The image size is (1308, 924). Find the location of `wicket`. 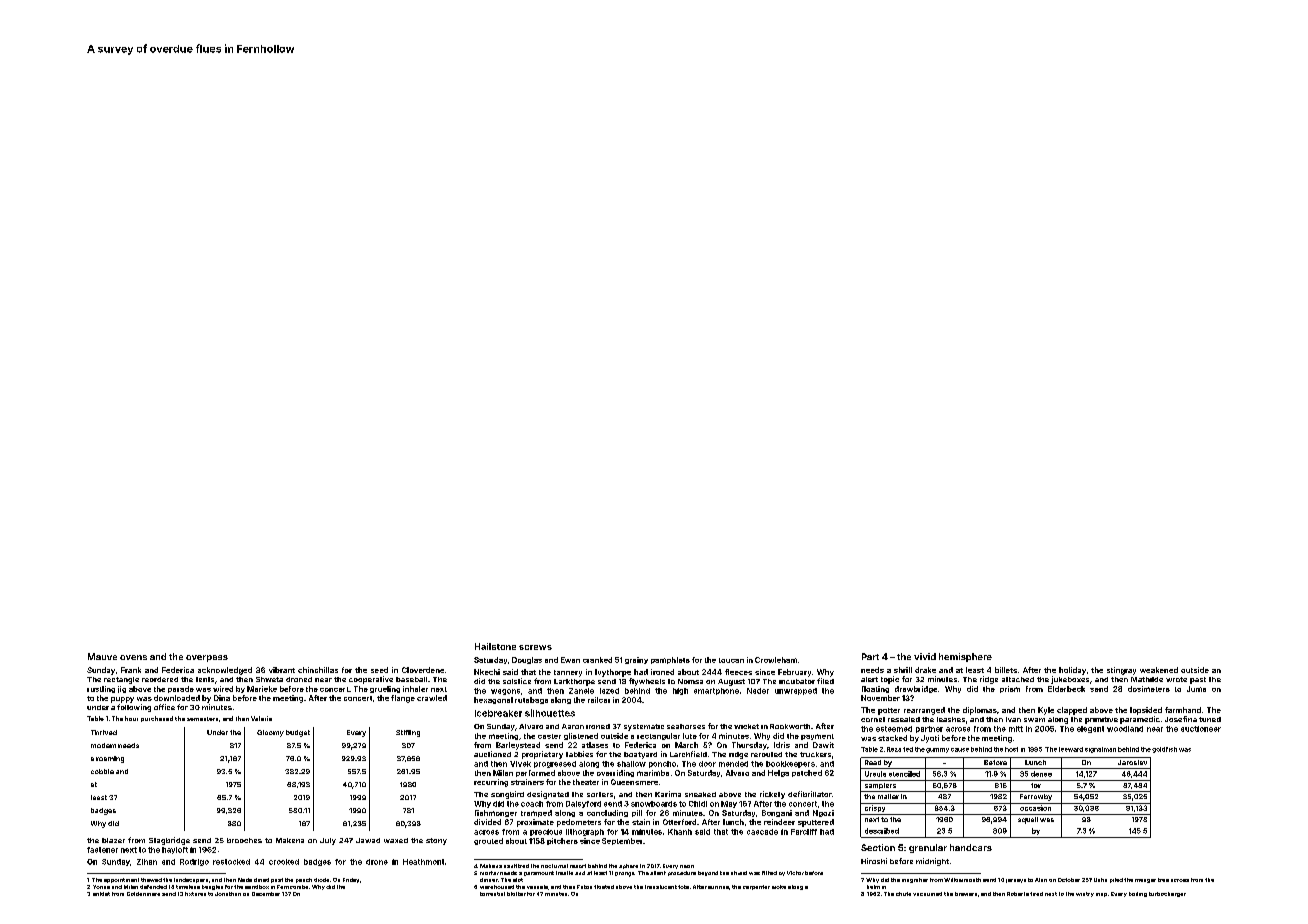

wicket is located at coordinates (746, 726).
